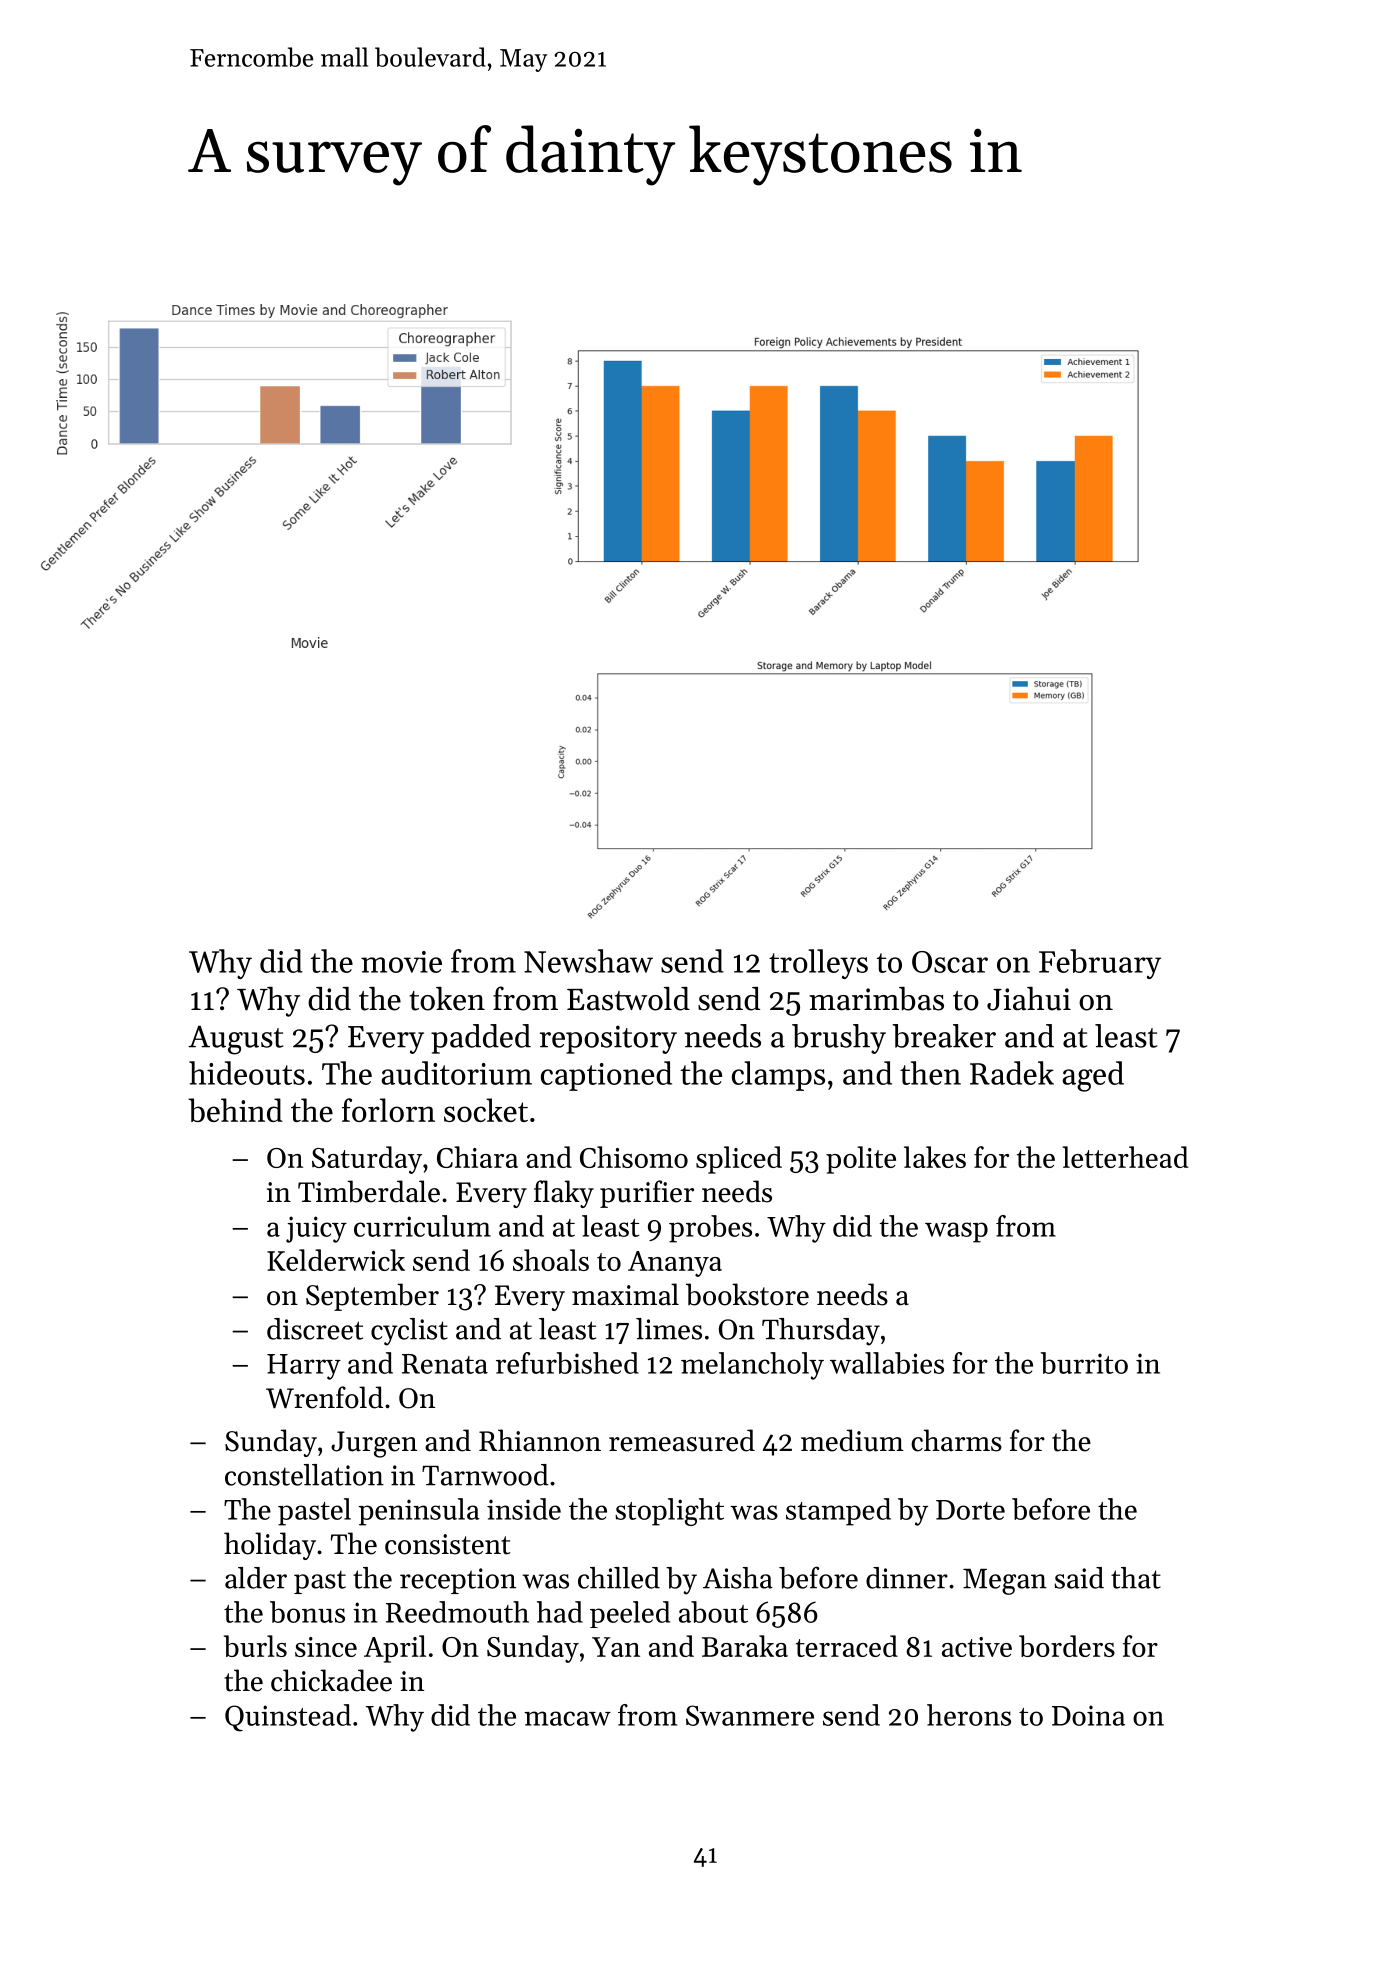 This screenshot has height=1969, width=1386. I want to click on Radek, so click(1012, 1073).
